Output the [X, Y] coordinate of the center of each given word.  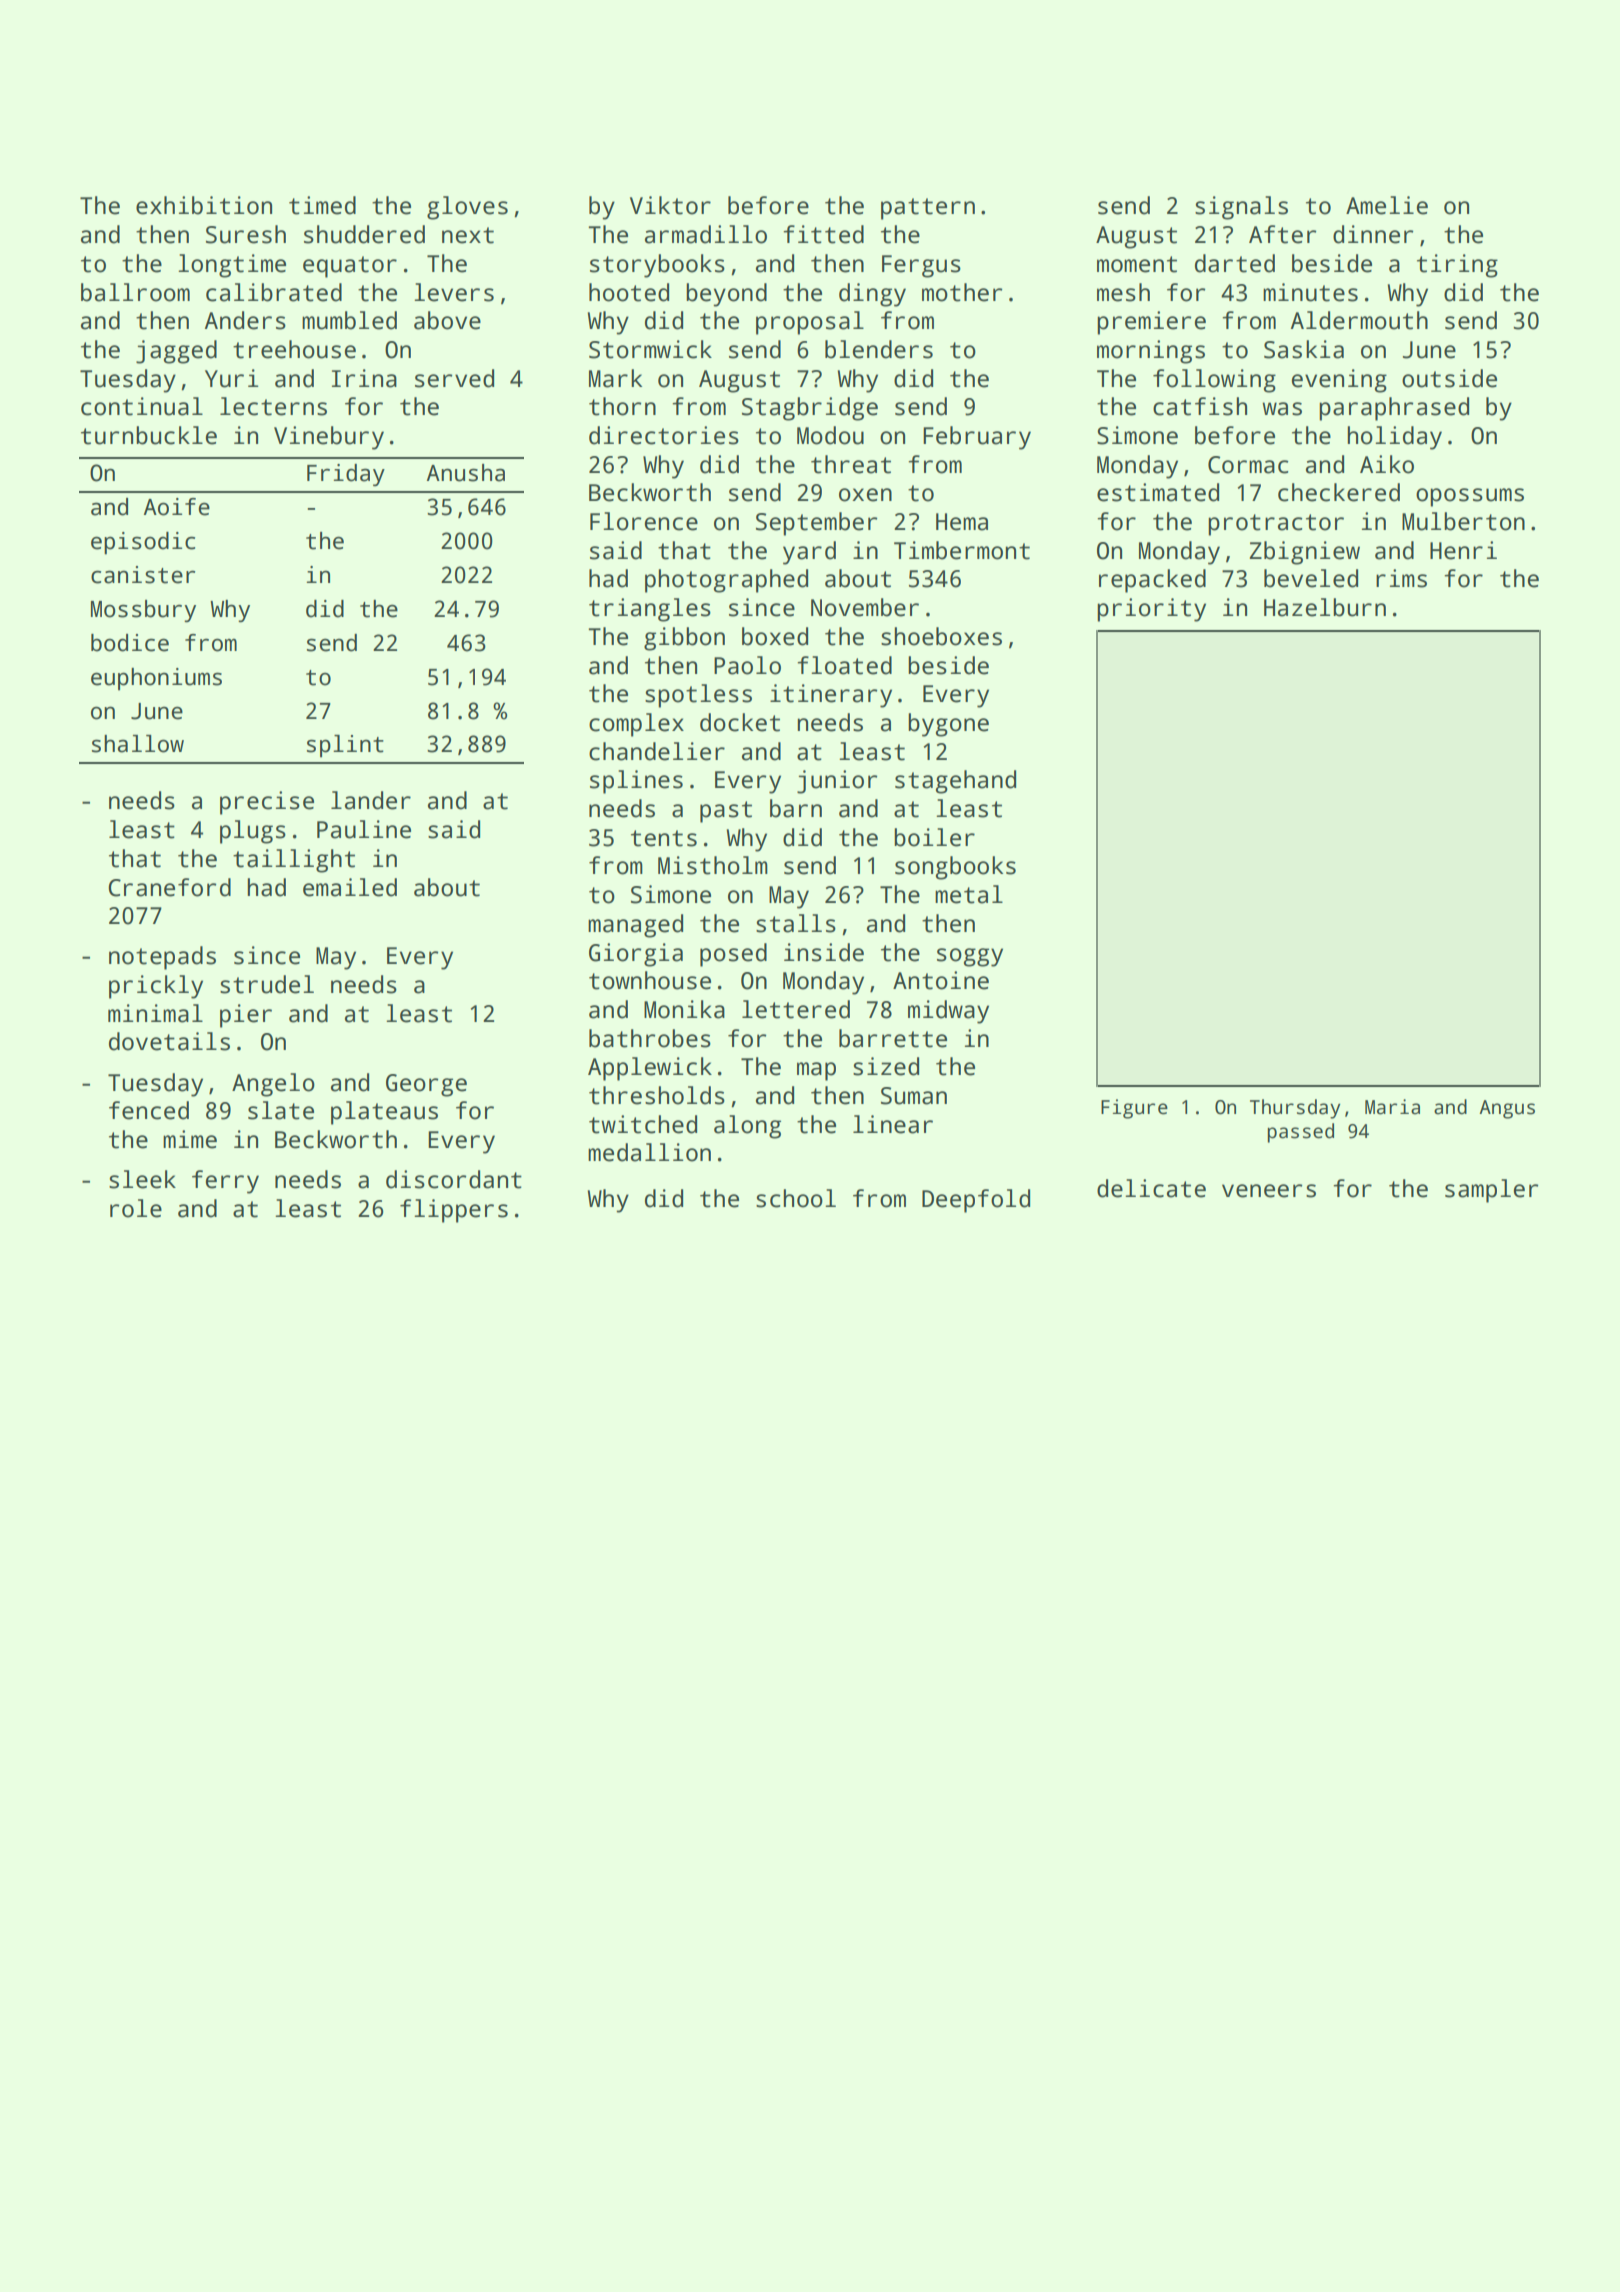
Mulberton [1463, 521]
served [454, 378]
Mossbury [143, 611]
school [796, 1198]
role [136, 1208]
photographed [726, 581]
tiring [1457, 266]
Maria [1392, 1107]
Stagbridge [810, 409]
